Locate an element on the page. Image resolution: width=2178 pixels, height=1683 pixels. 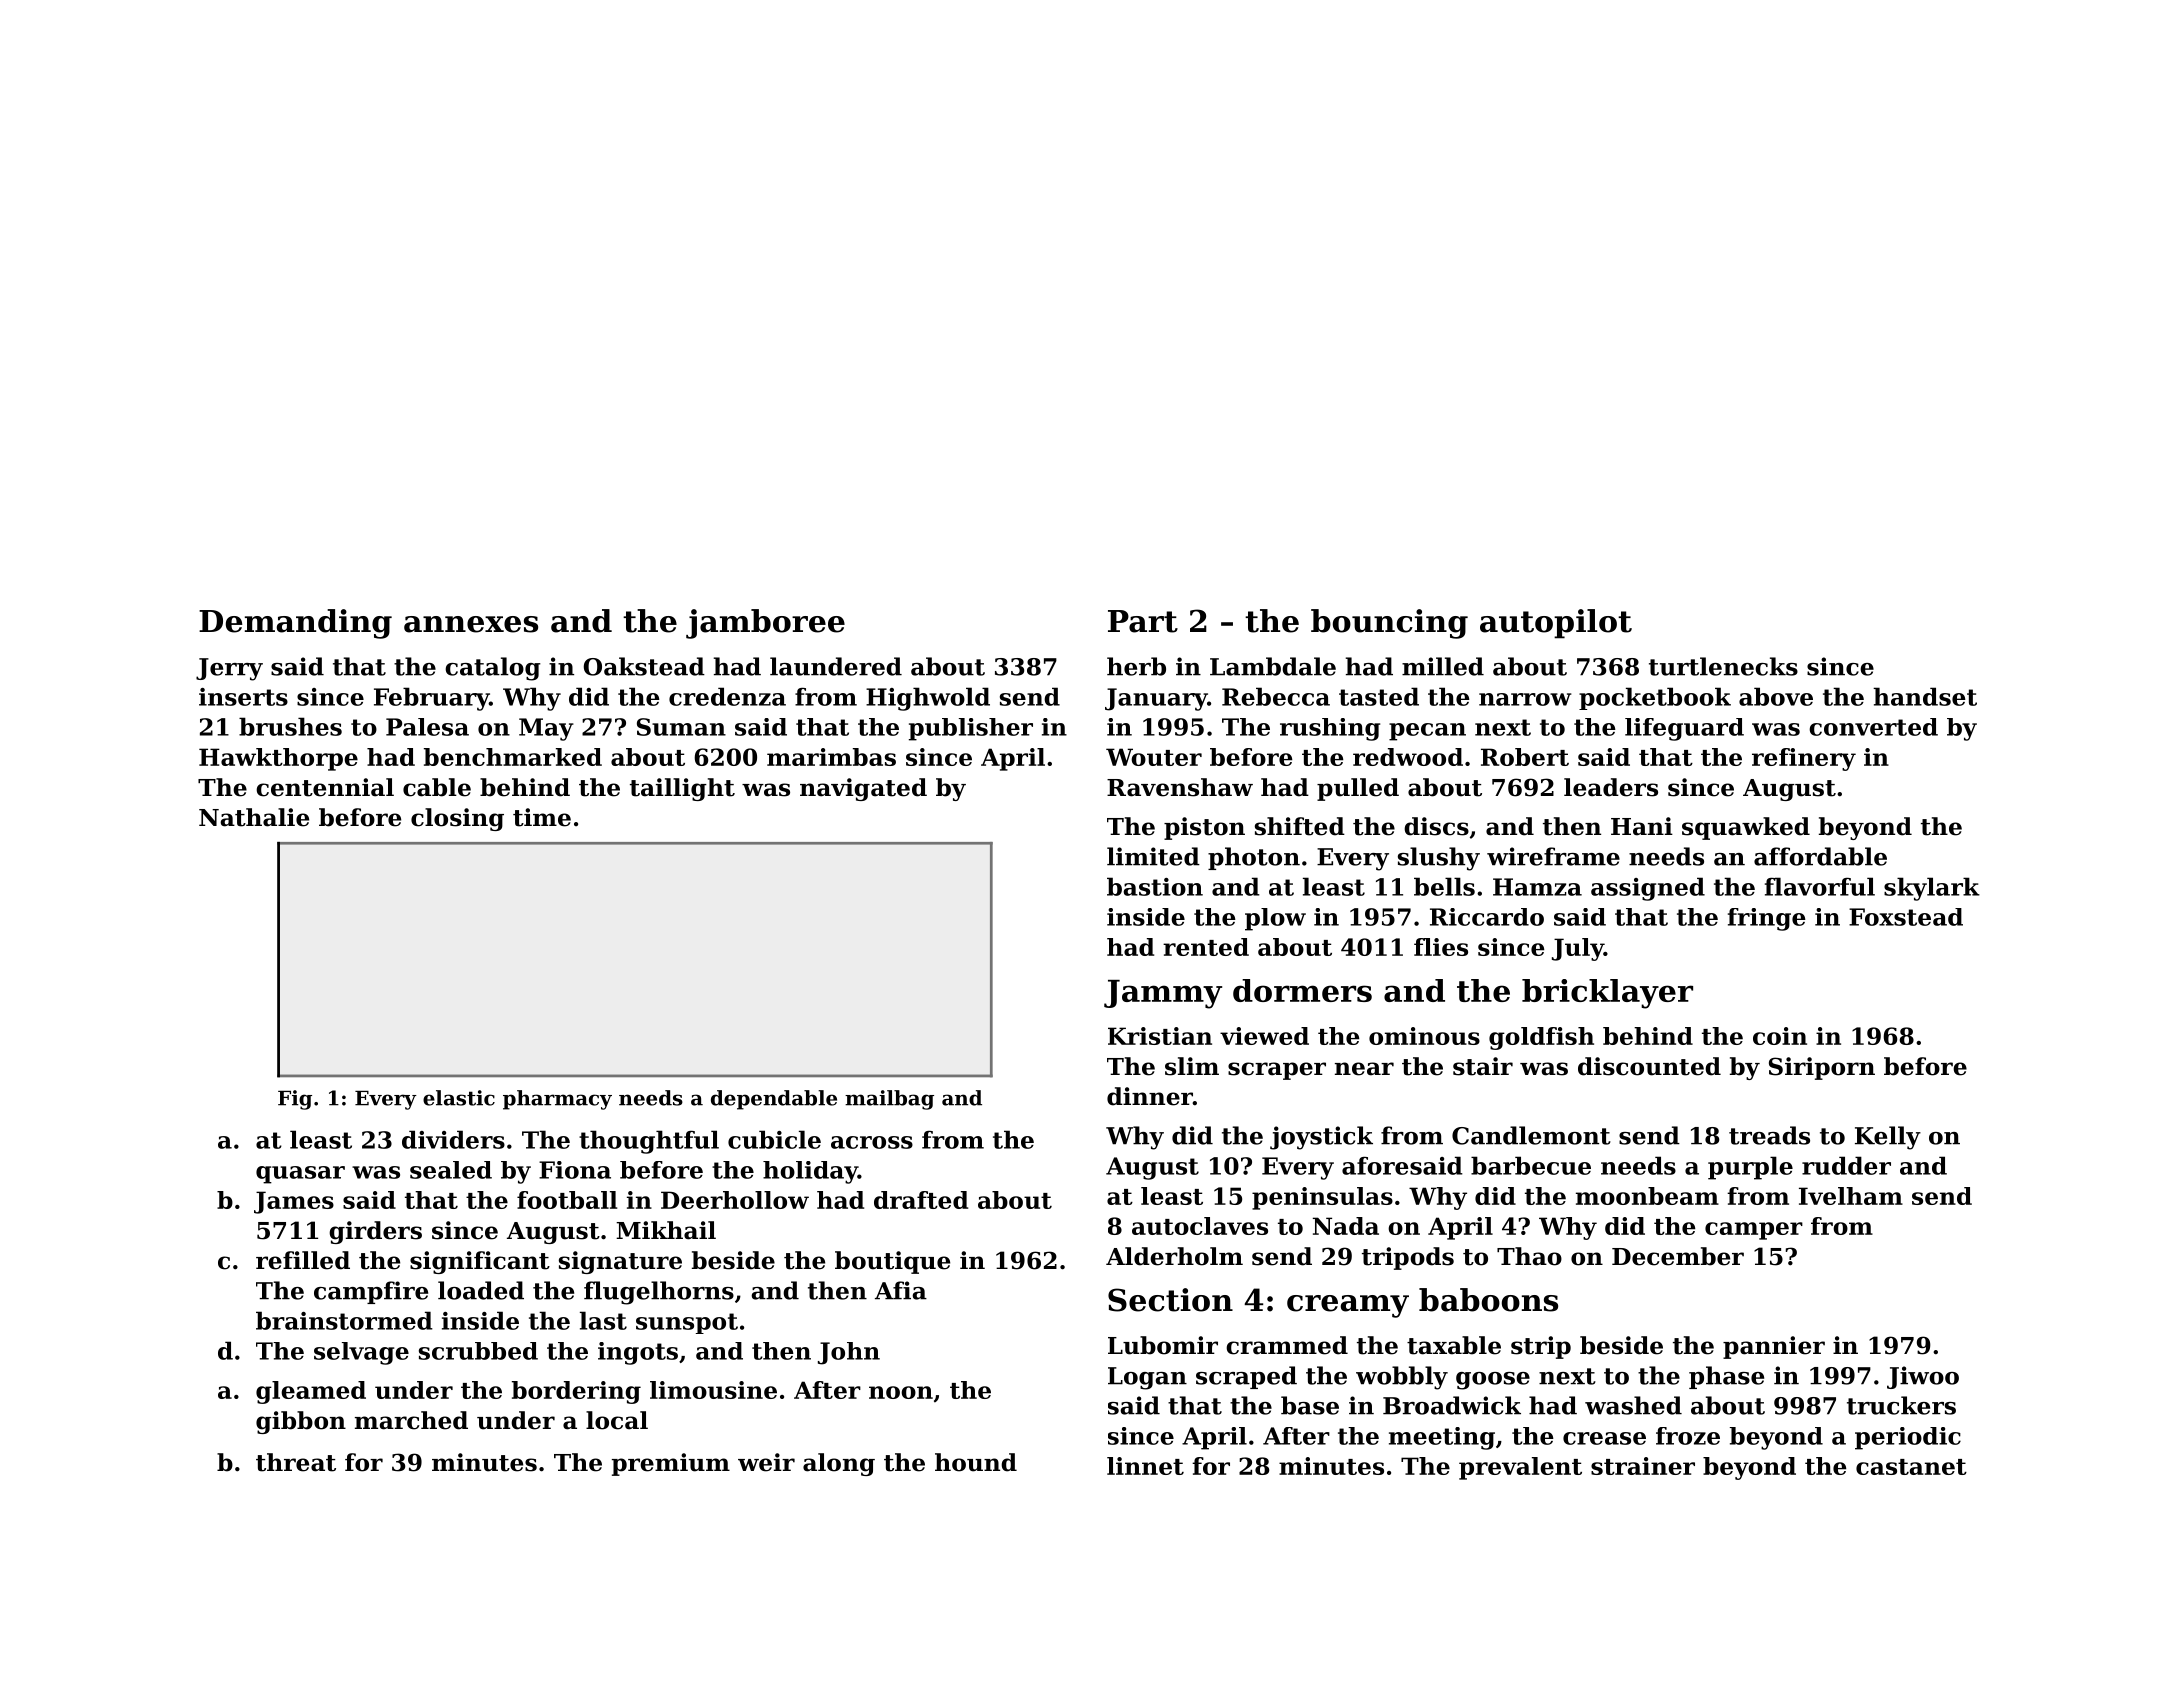
bricklayer is located at coordinates (1607, 994).
